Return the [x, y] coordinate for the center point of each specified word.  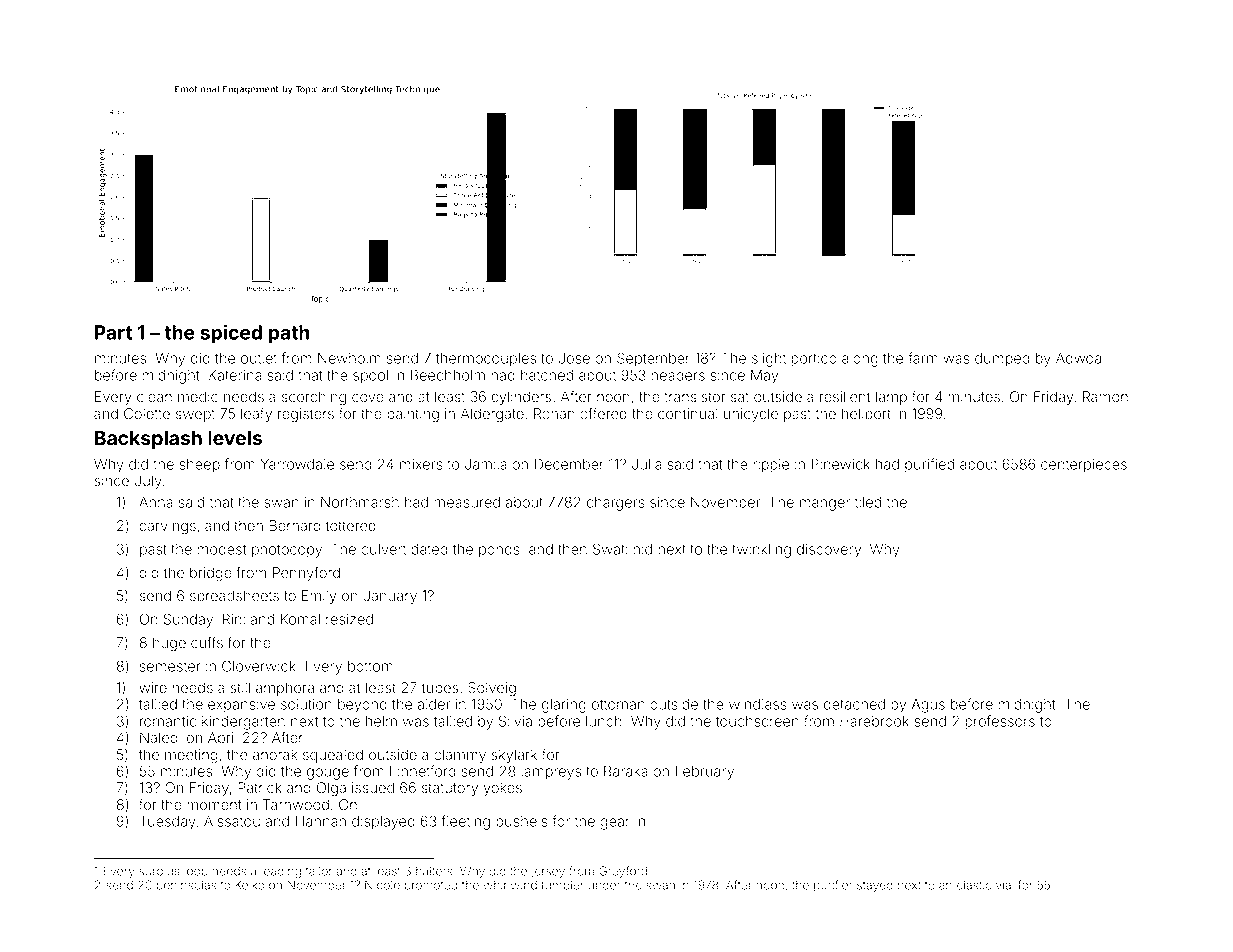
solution [306, 704]
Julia [647, 464]
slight [769, 360]
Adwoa [1078, 358]
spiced [231, 334]
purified [929, 465]
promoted [431, 886]
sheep [200, 466]
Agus [928, 706]
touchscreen [757, 721]
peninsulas [187, 886]
